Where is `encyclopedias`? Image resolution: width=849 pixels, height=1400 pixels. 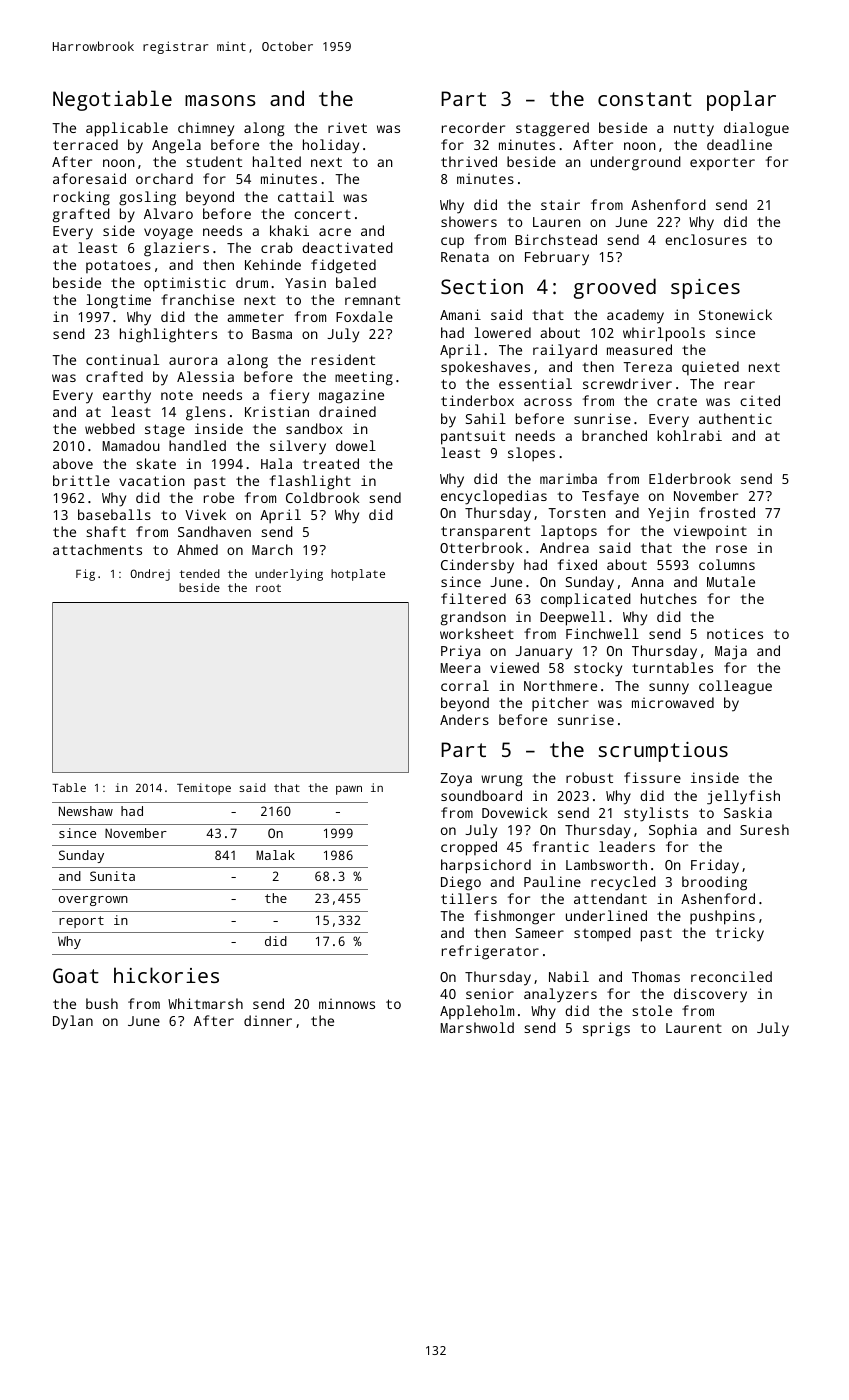
encyclopedias is located at coordinates (494, 497).
